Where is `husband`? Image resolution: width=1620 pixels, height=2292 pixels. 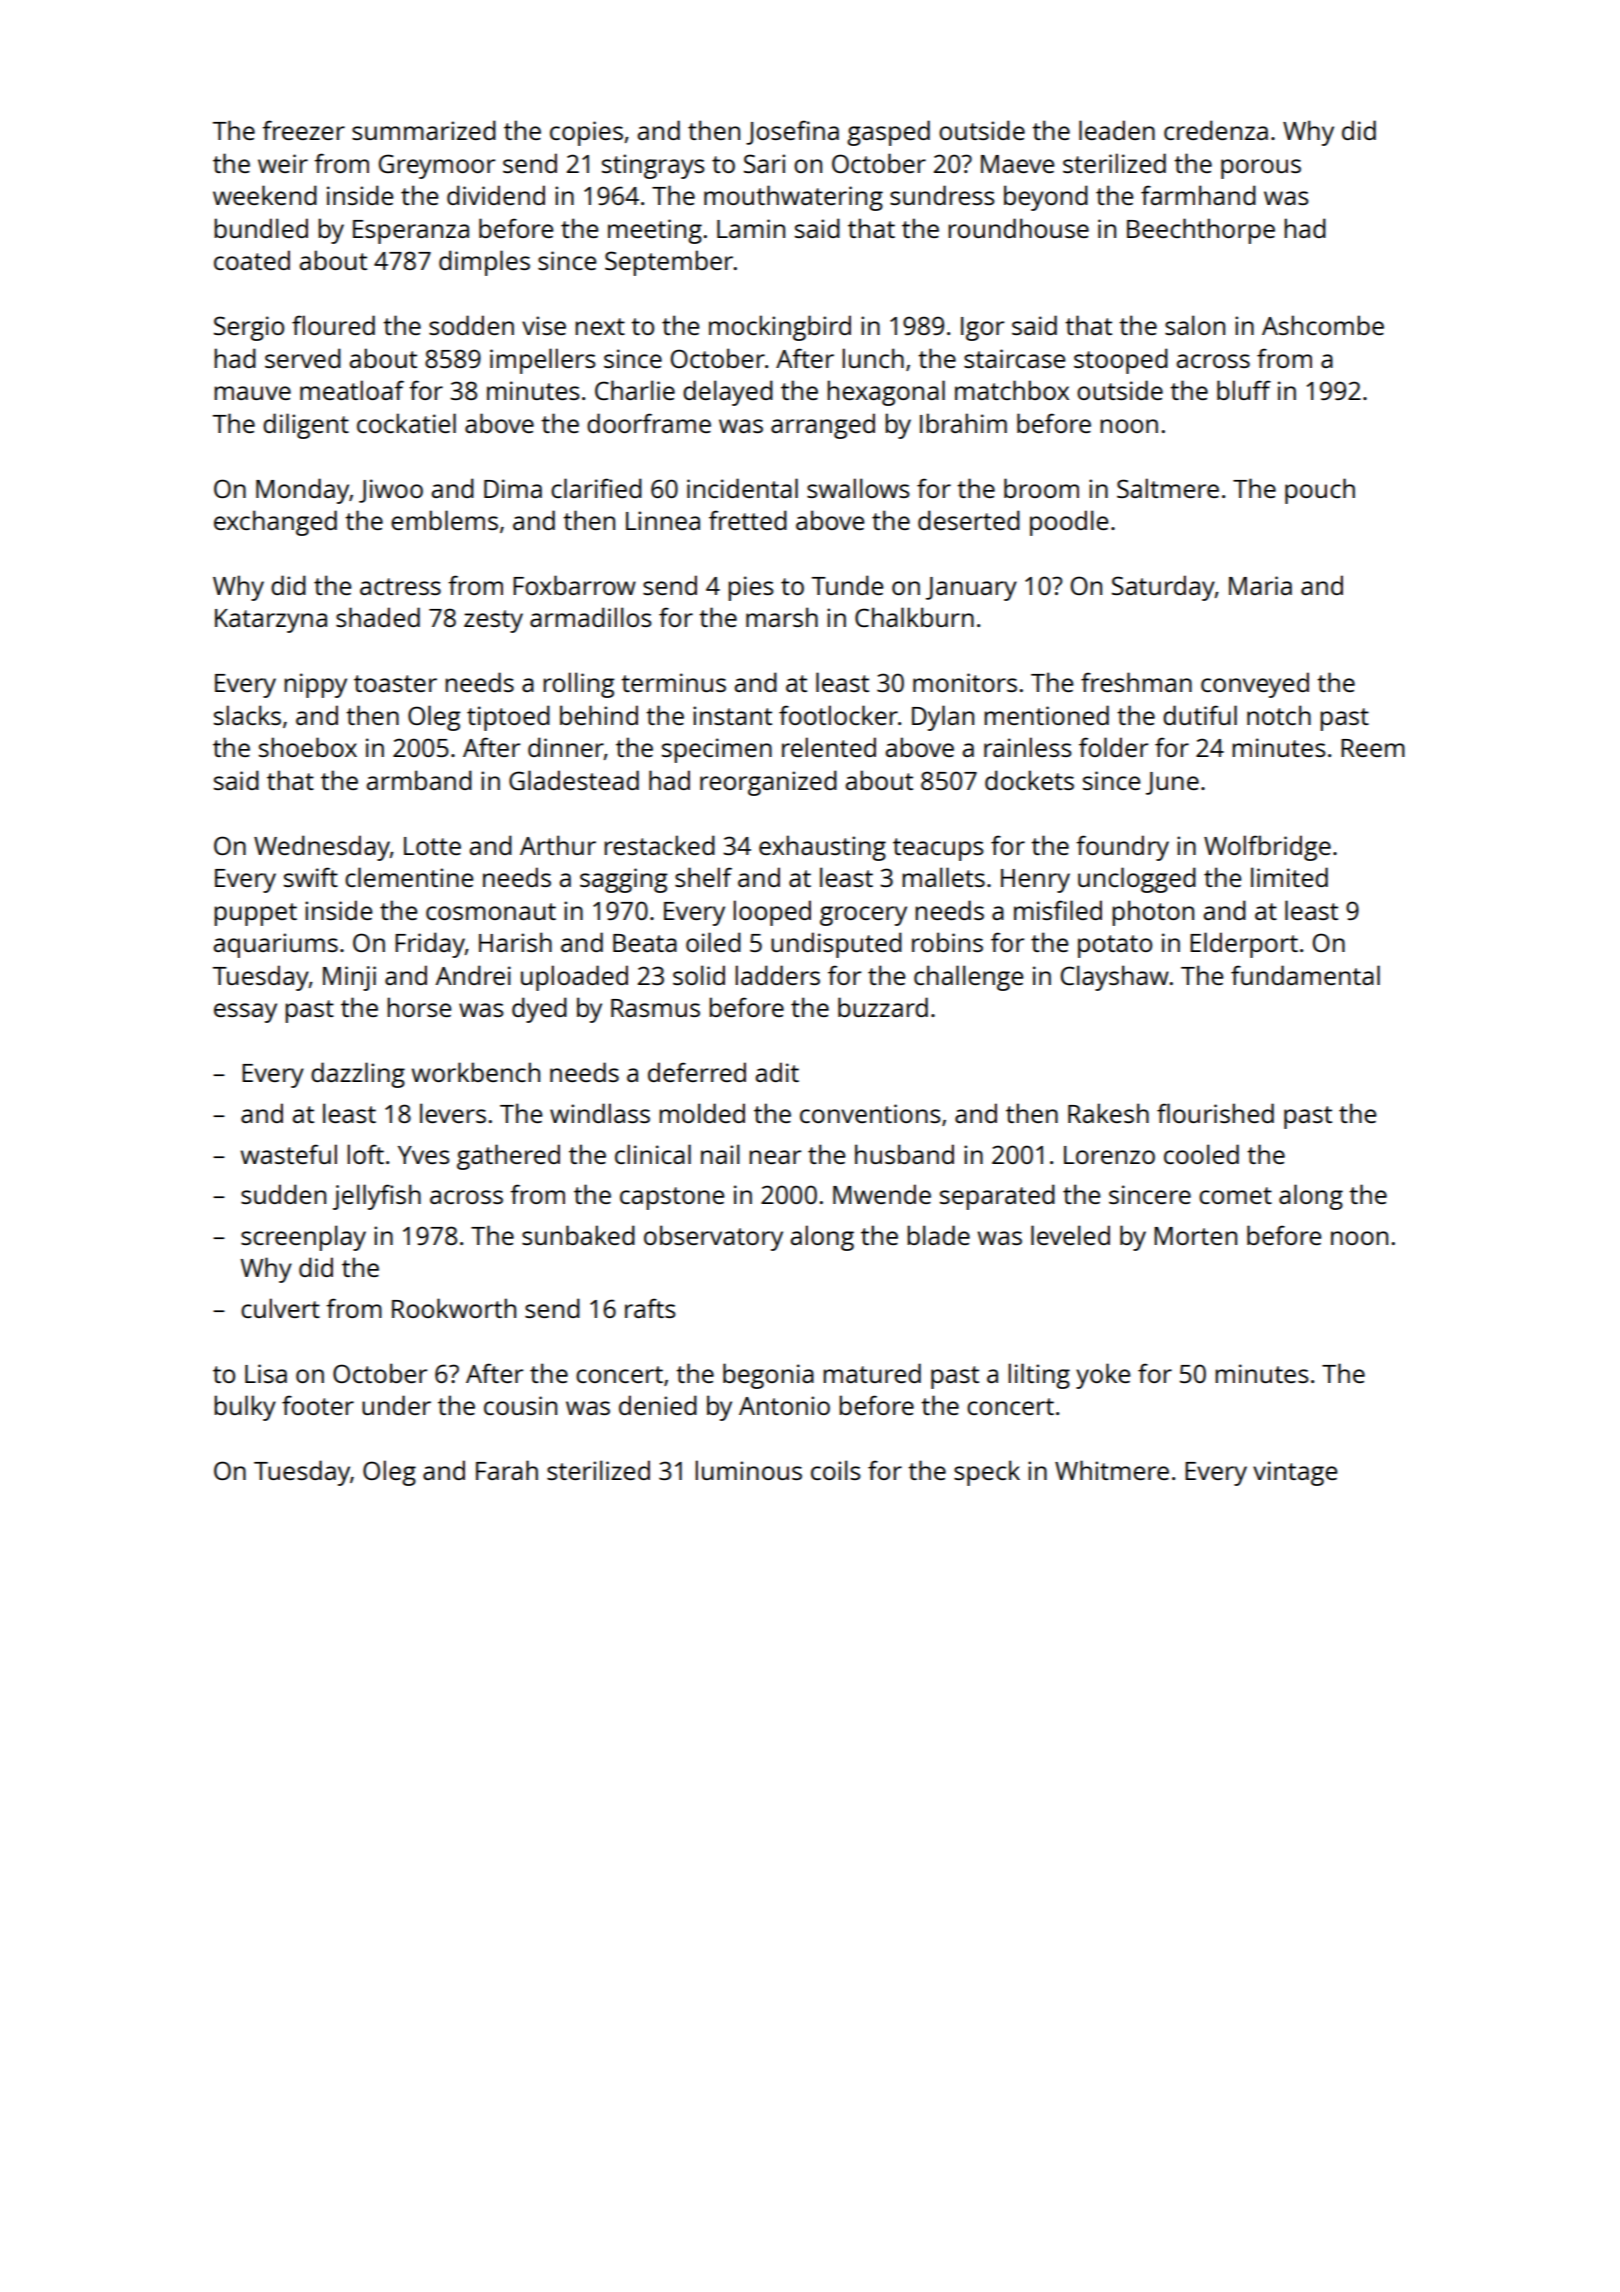
husband is located at coordinates (904, 1154).
